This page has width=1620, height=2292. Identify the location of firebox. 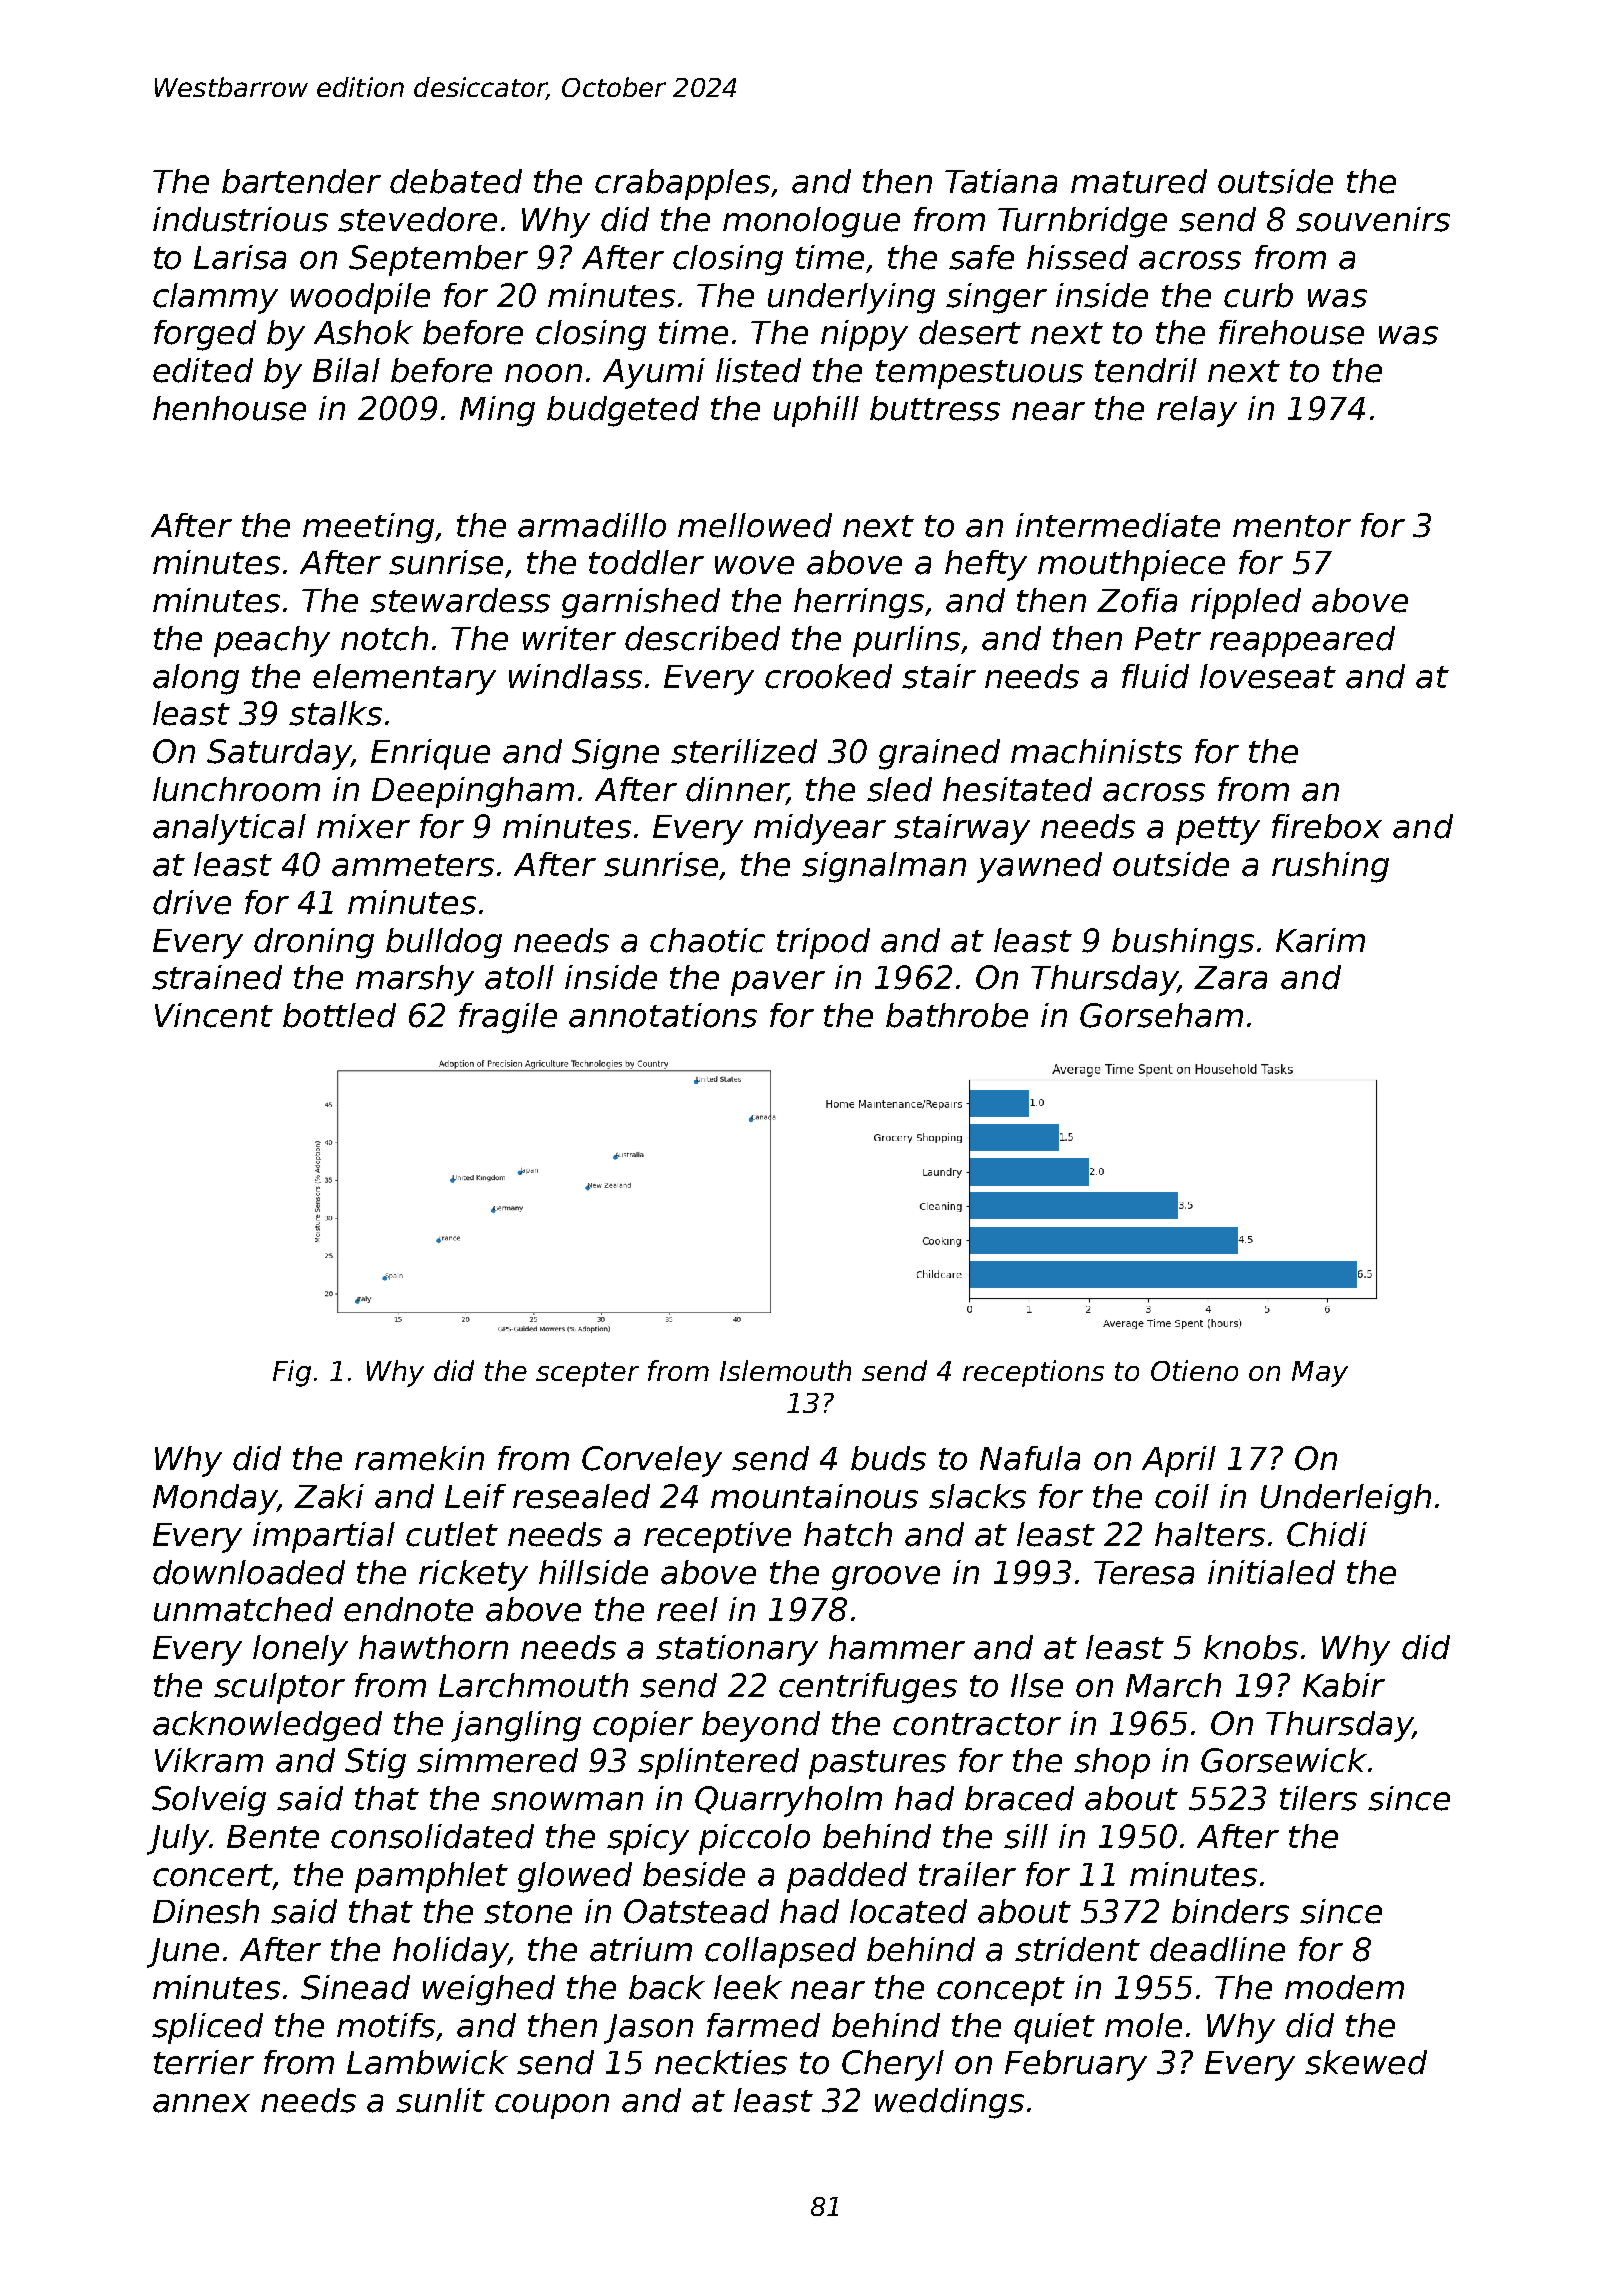
(1327, 826).
